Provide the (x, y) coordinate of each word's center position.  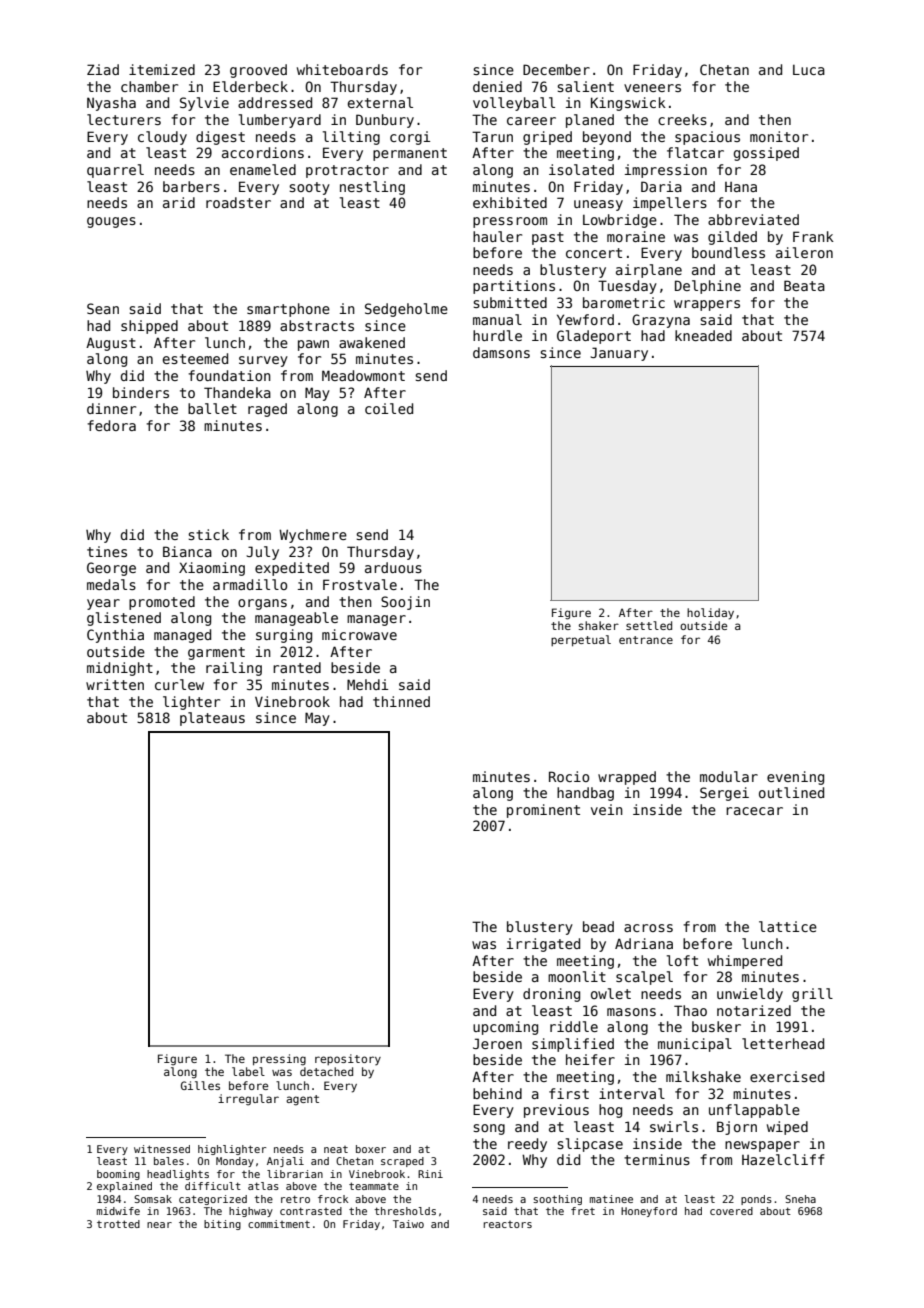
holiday (710, 614)
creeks (682, 119)
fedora (111, 425)
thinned (401, 701)
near (159, 1225)
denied (497, 86)
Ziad (103, 69)
